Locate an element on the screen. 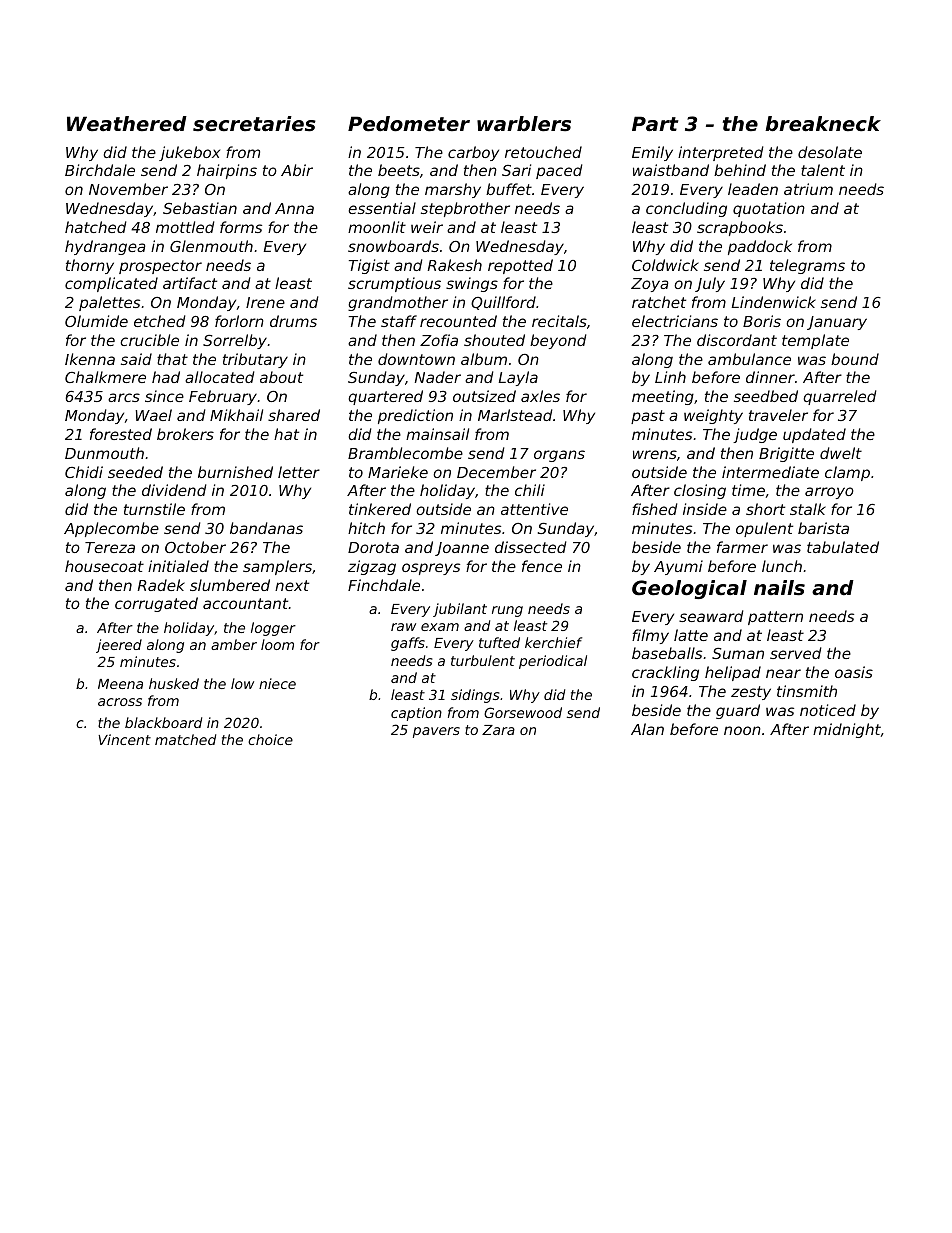 The height and width of the screenshot is (1233, 952). January is located at coordinates (837, 323).
